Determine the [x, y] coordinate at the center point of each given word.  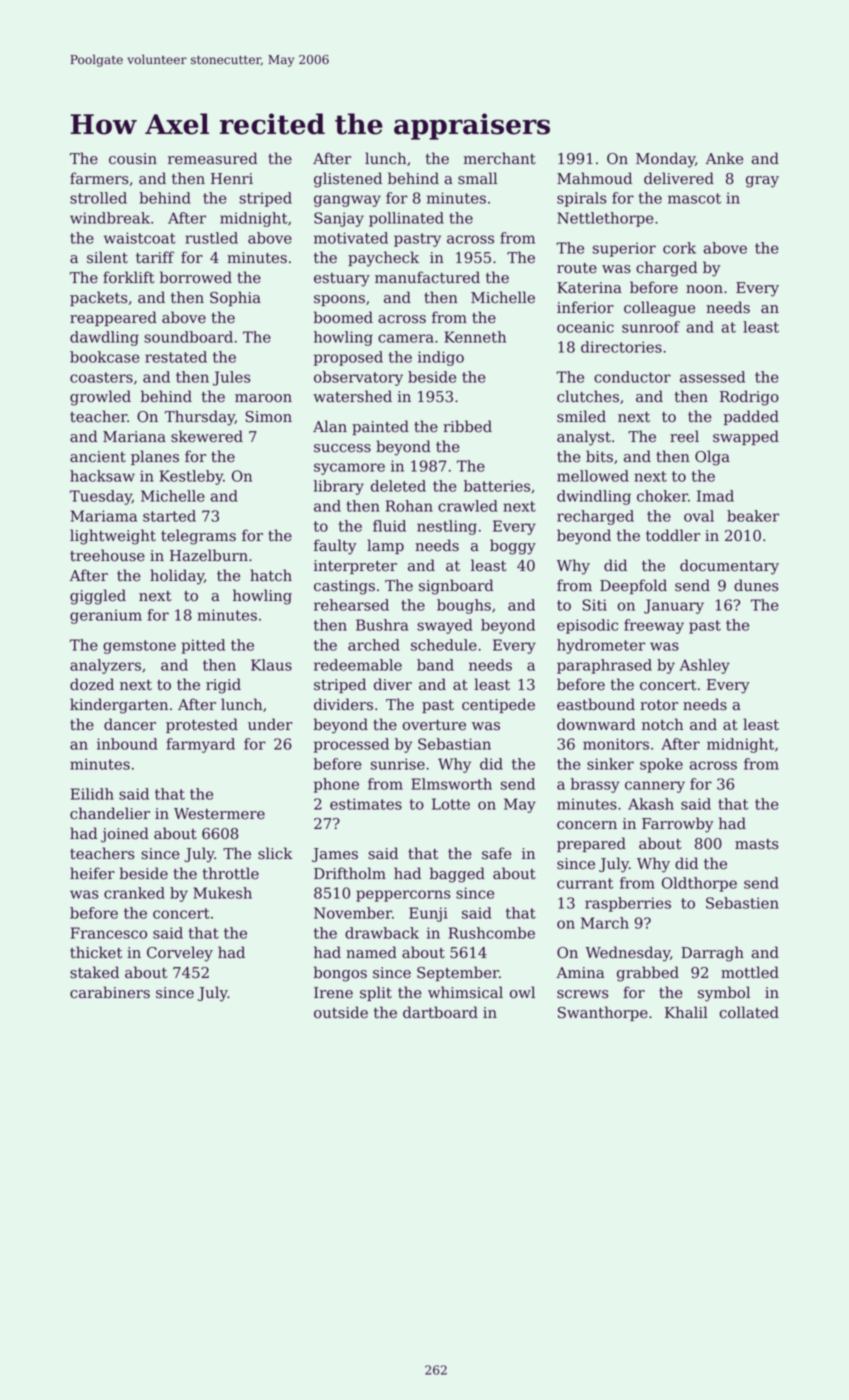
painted [380, 427]
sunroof [651, 327]
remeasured [213, 158]
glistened [348, 180]
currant [585, 883]
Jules [232, 378]
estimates [366, 804]
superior [624, 249]
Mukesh [222, 893]
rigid [223, 686]
